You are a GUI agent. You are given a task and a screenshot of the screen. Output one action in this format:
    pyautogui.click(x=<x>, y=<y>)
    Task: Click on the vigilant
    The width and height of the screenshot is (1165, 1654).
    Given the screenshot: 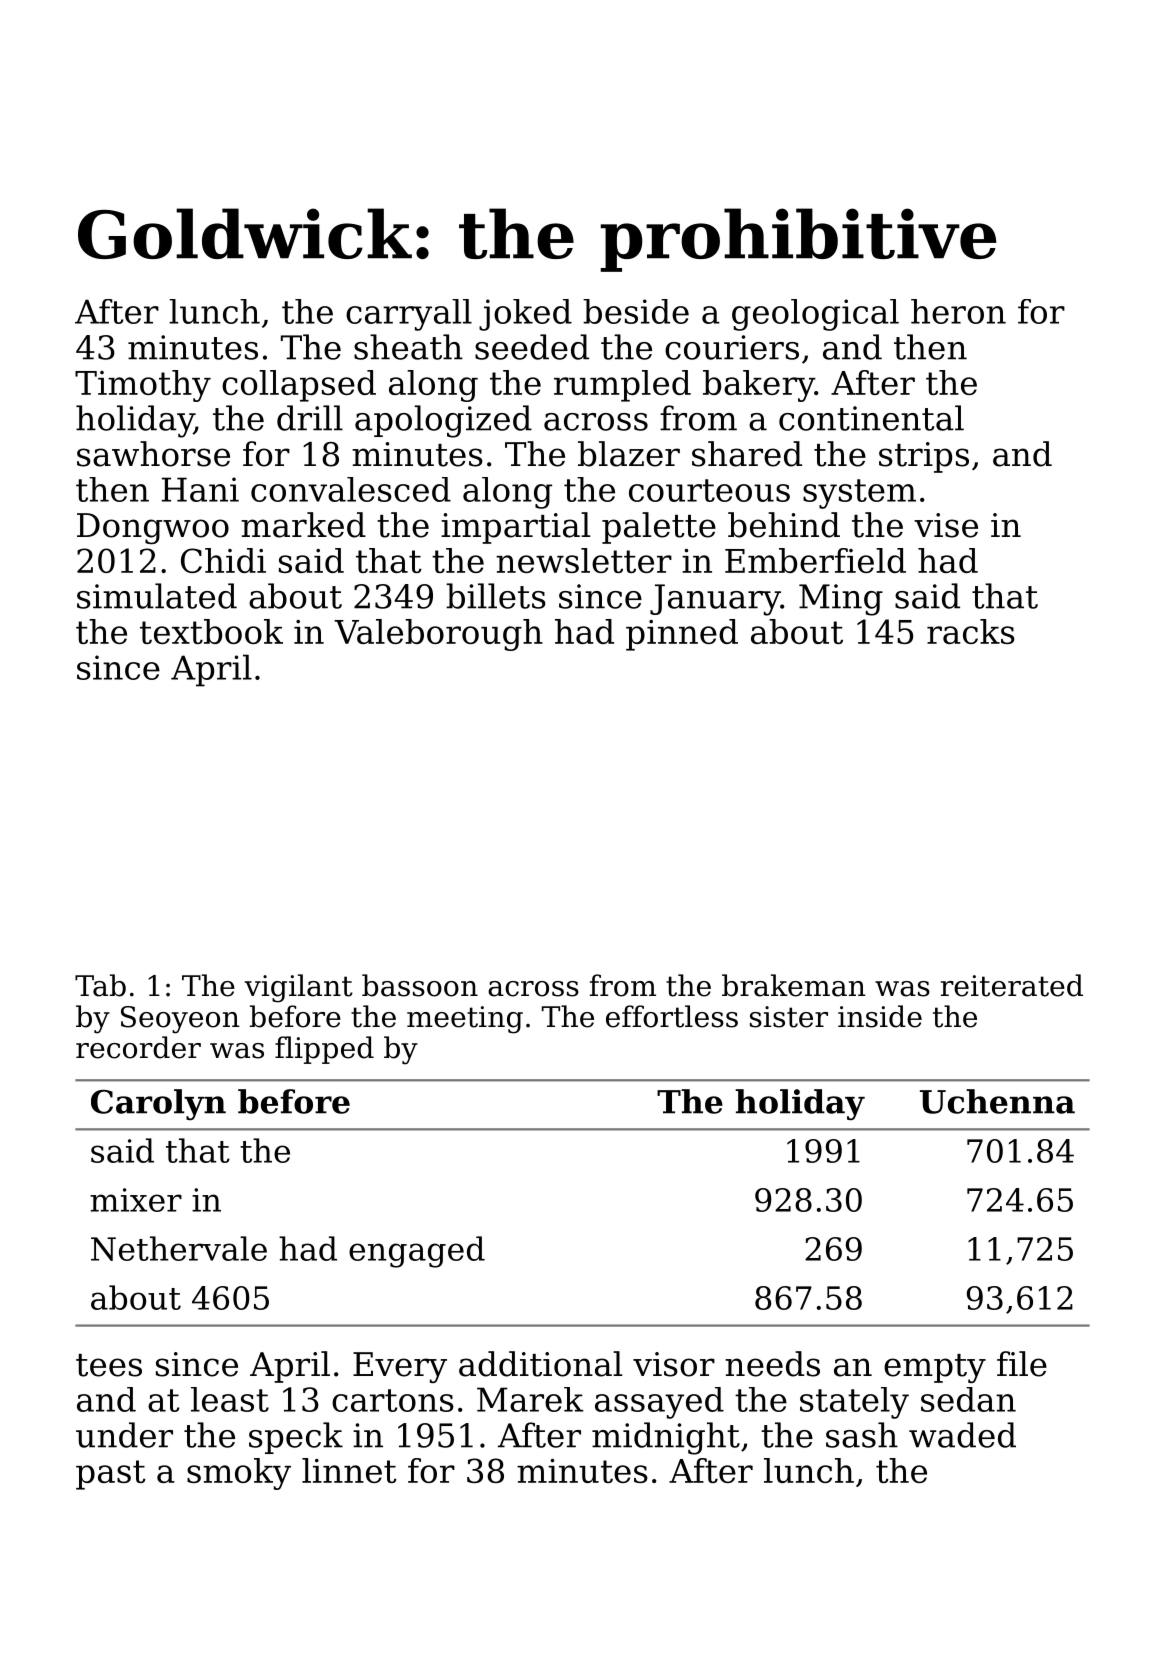 What is the action you would take?
    pyautogui.click(x=299, y=988)
